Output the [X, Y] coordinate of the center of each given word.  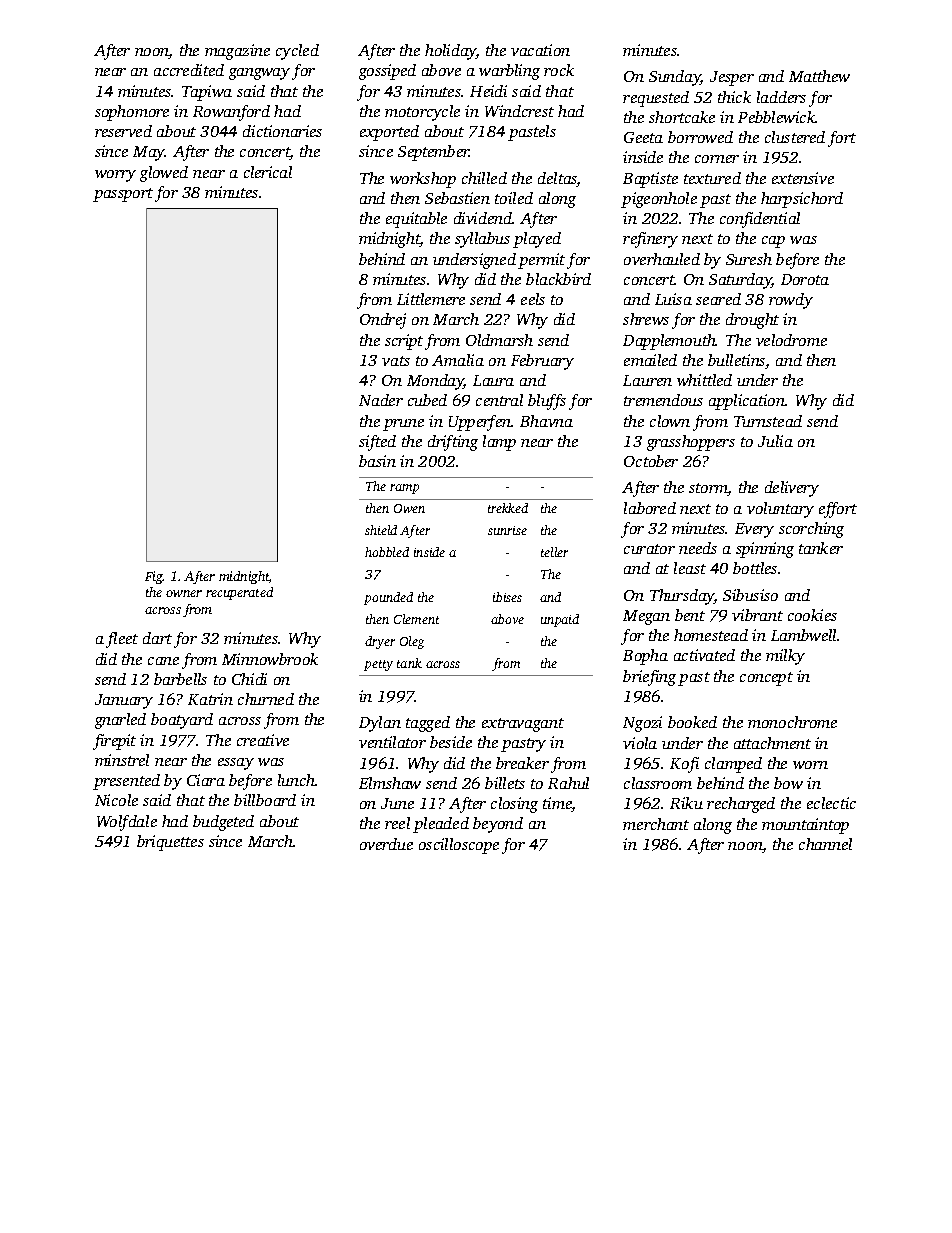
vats [396, 361]
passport [123, 195]
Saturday [740, 281]
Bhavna [546, 421]
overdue [386, 844]
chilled [484, 178]
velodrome [791, 340]
